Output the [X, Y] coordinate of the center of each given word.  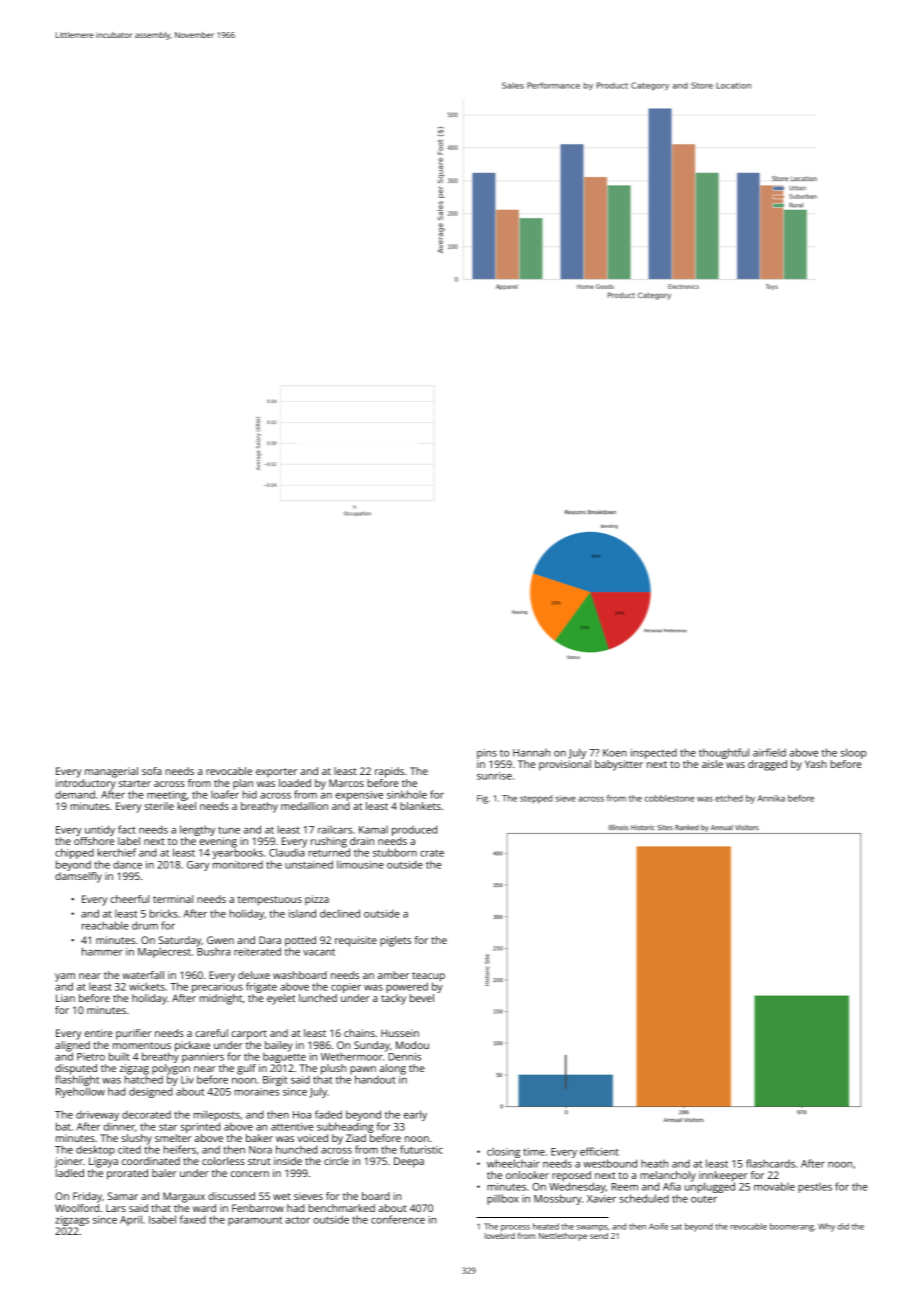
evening [218, 842]
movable [774, 1186]
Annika [771, 798]
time [534, 1152]
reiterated [257, 951]
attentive [292, 1127]
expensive [359, 796]
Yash [816, 764]
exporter [276, 772]
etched [729, 798]
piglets [395, 941]
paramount [255, 1221]
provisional [565, 765]
